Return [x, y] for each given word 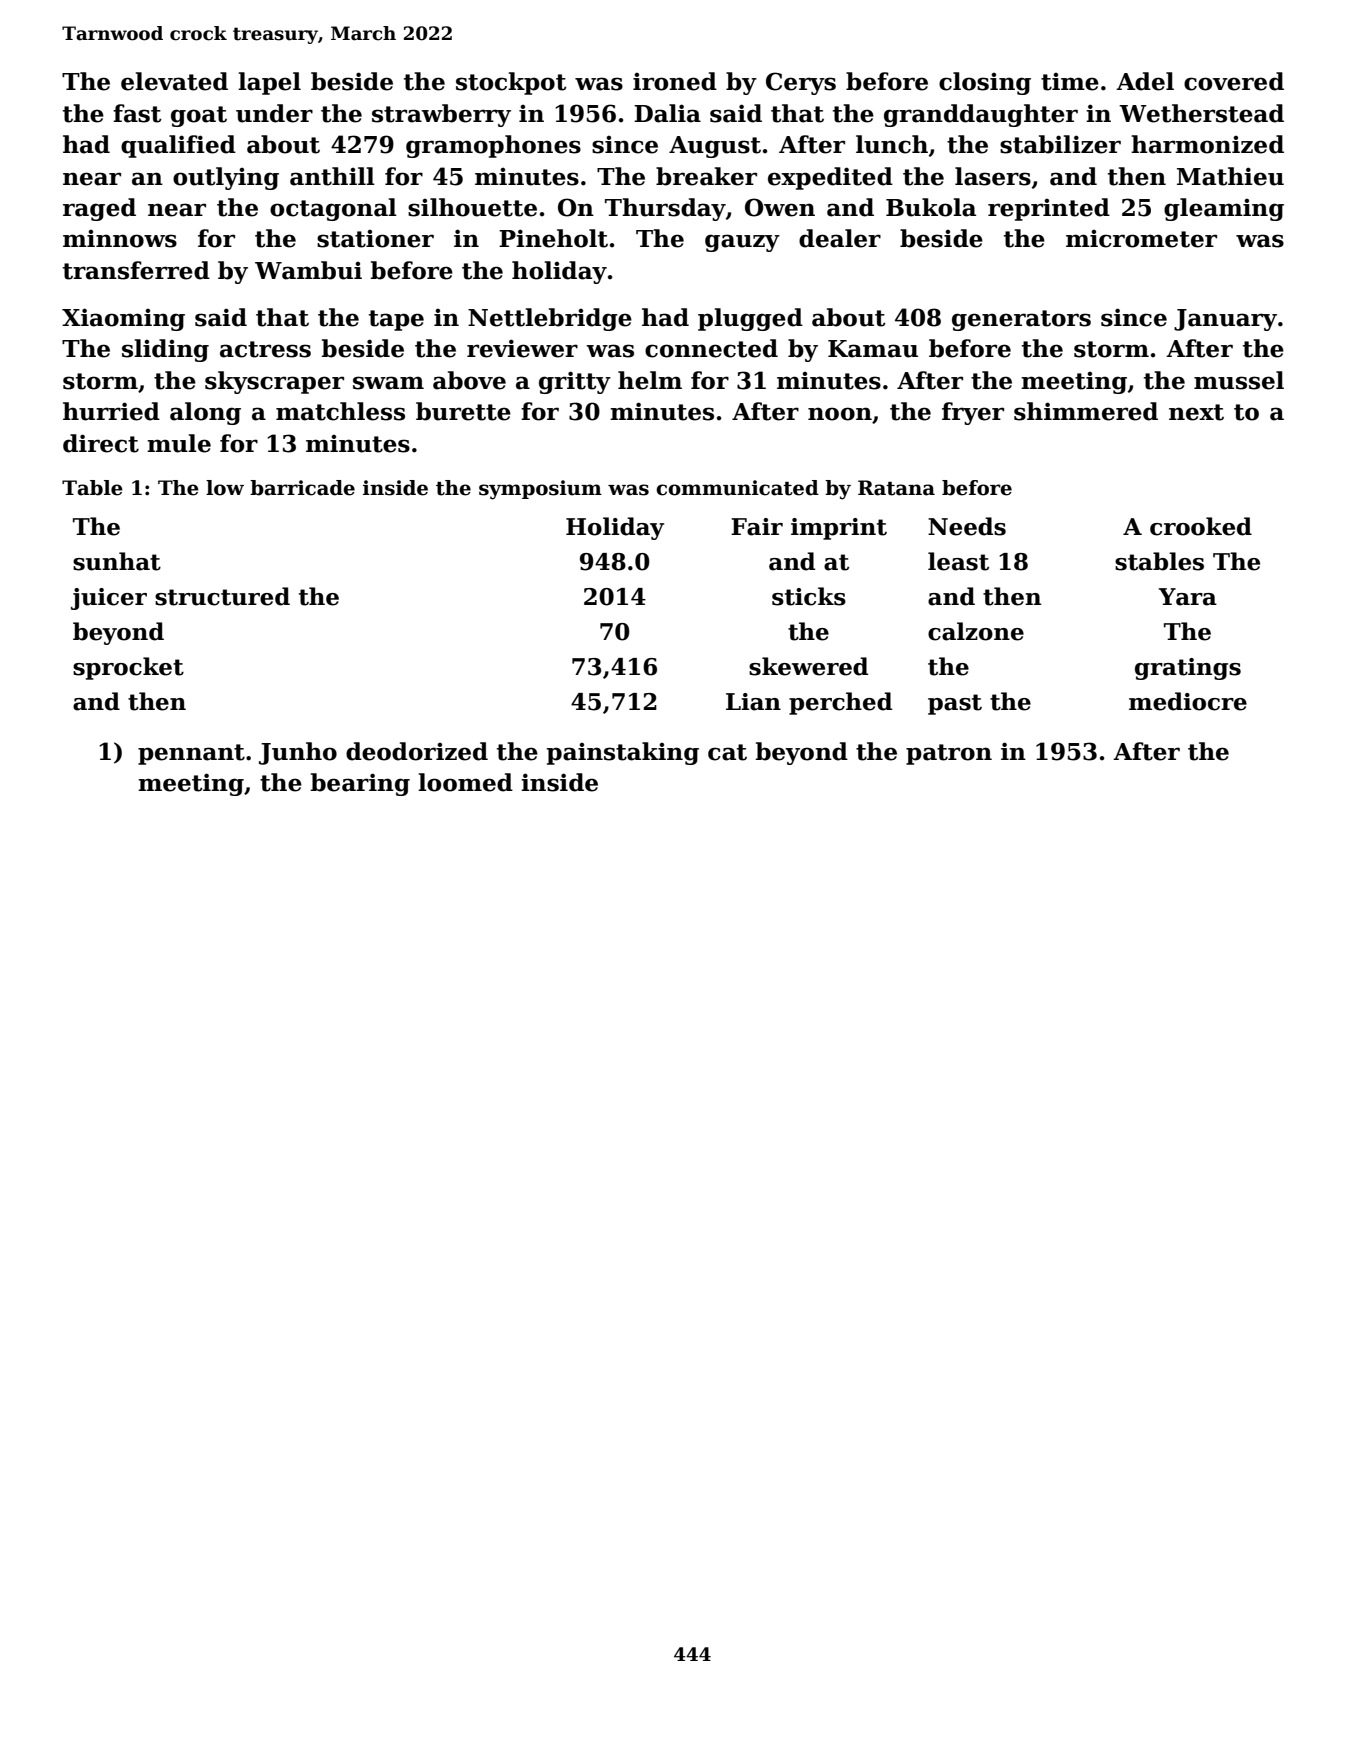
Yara [1188, 597]
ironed [675, 81]
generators [1021, 320]
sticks [809, 596]
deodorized [417, 751]
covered [1234, 81]
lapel [269, 83]
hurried [111, 411]
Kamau [873, 349]
